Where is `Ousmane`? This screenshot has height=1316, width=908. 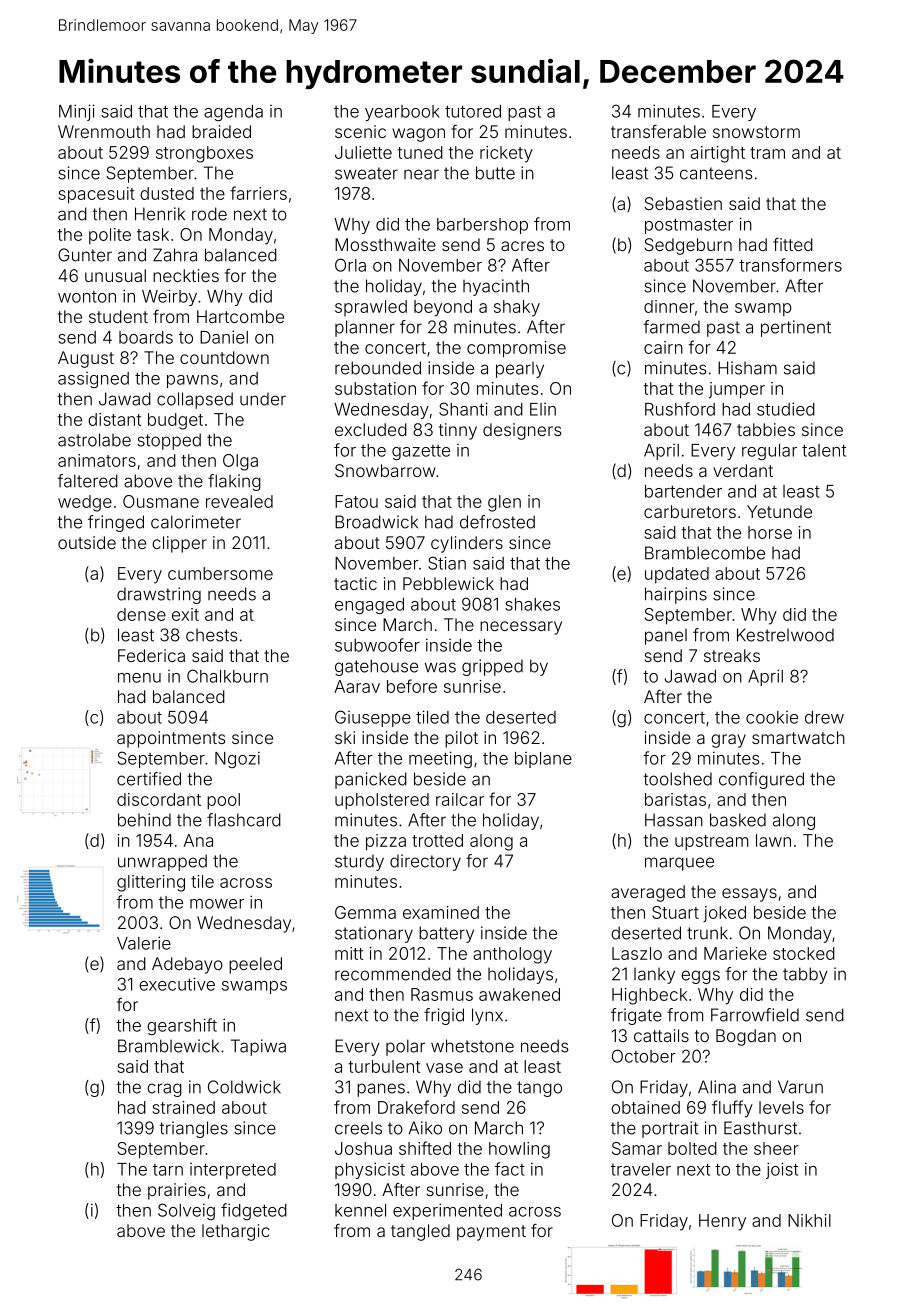 Ousmane is located at coordinates (161, 501).
